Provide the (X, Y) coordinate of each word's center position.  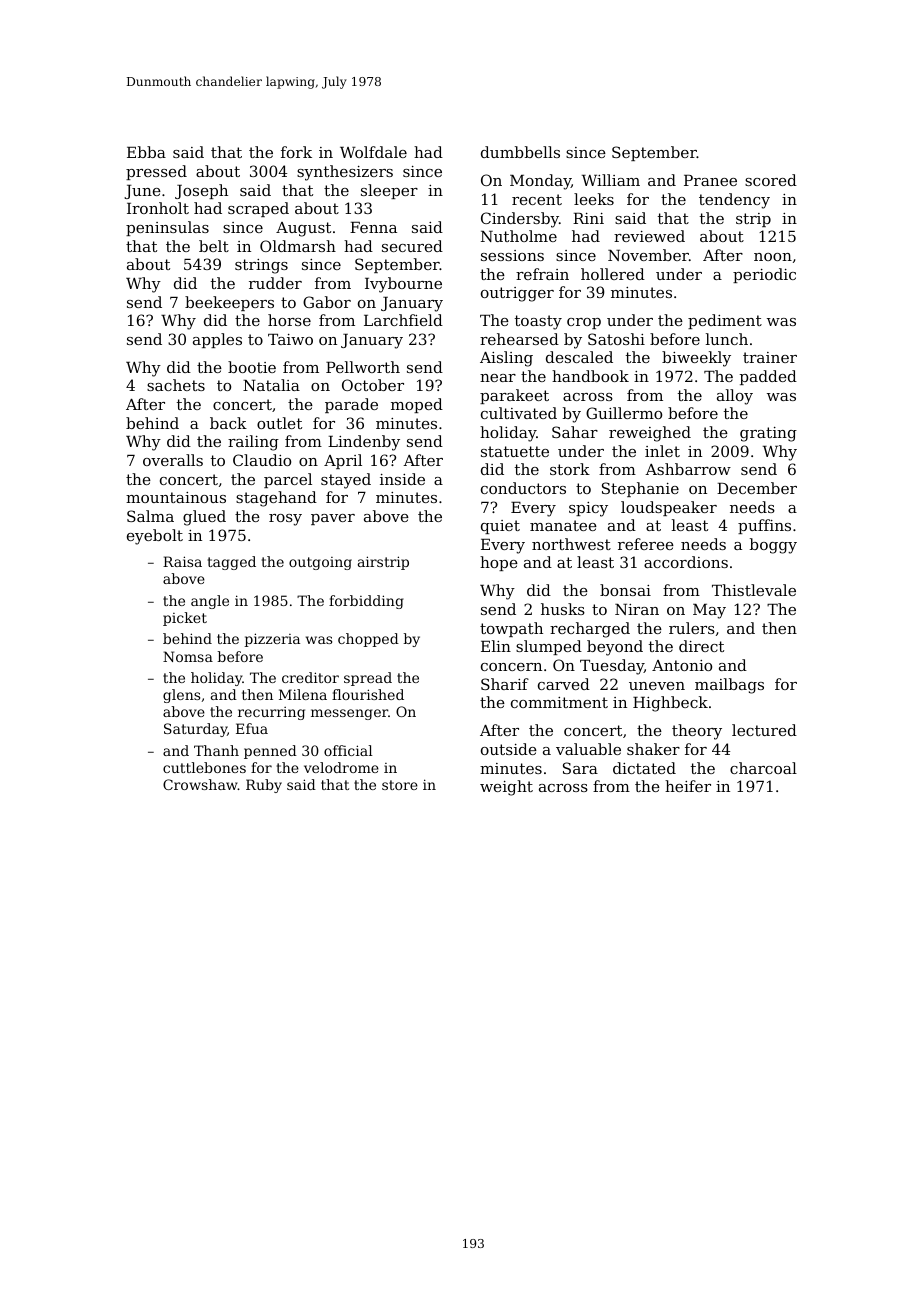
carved (564, 684)
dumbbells (520, 152)
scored (771, 180)
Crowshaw (200, 784)
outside (509, 749)
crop (584, 323)
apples (217, 340)
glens (181, 696)
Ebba (146, 152)
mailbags (729, 686)
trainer (770, 357)
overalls (173, 460)
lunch (727, 339)
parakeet (514, 396)
